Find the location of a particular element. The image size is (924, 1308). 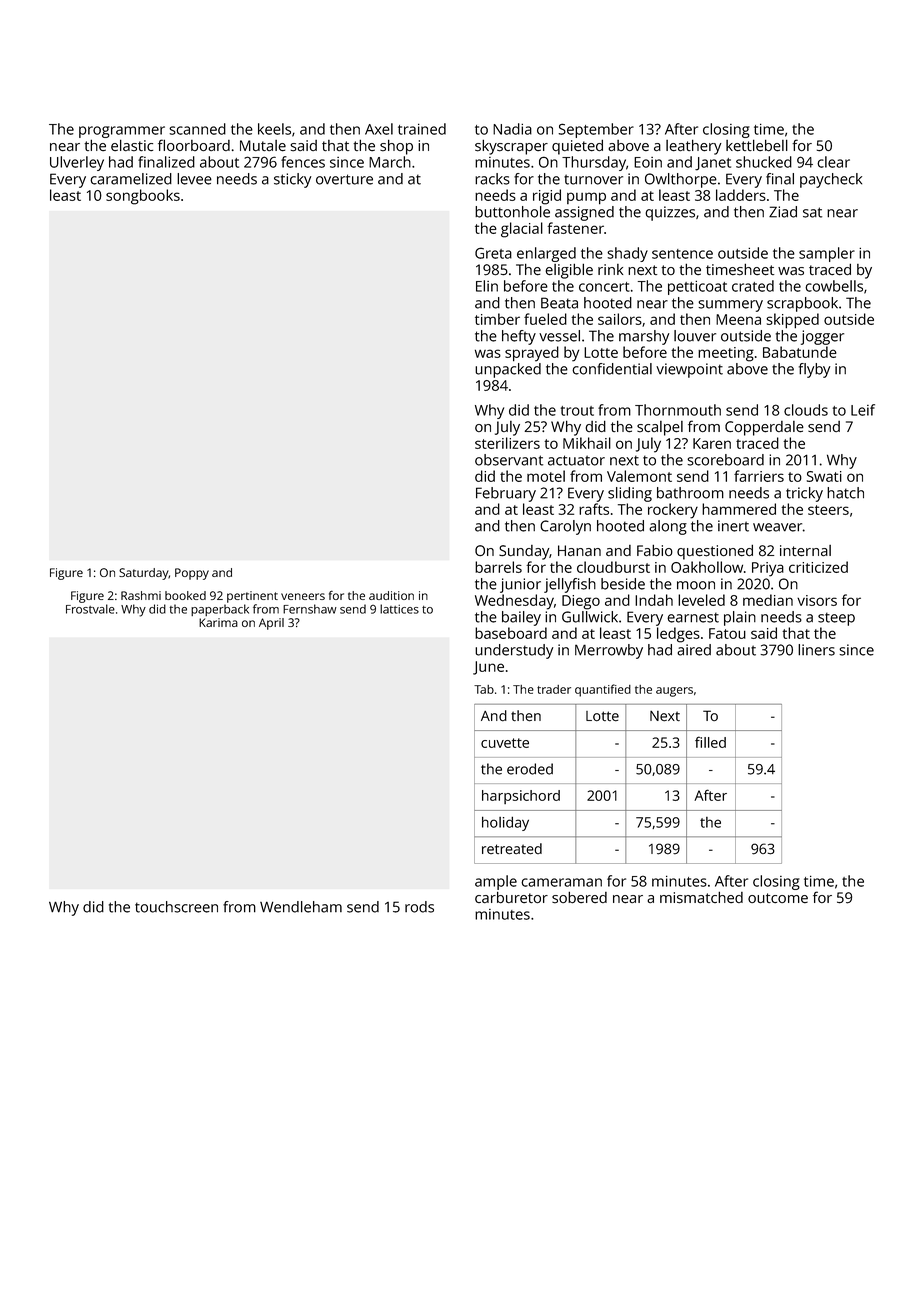

sticky is located at coordinates (293, 180).
